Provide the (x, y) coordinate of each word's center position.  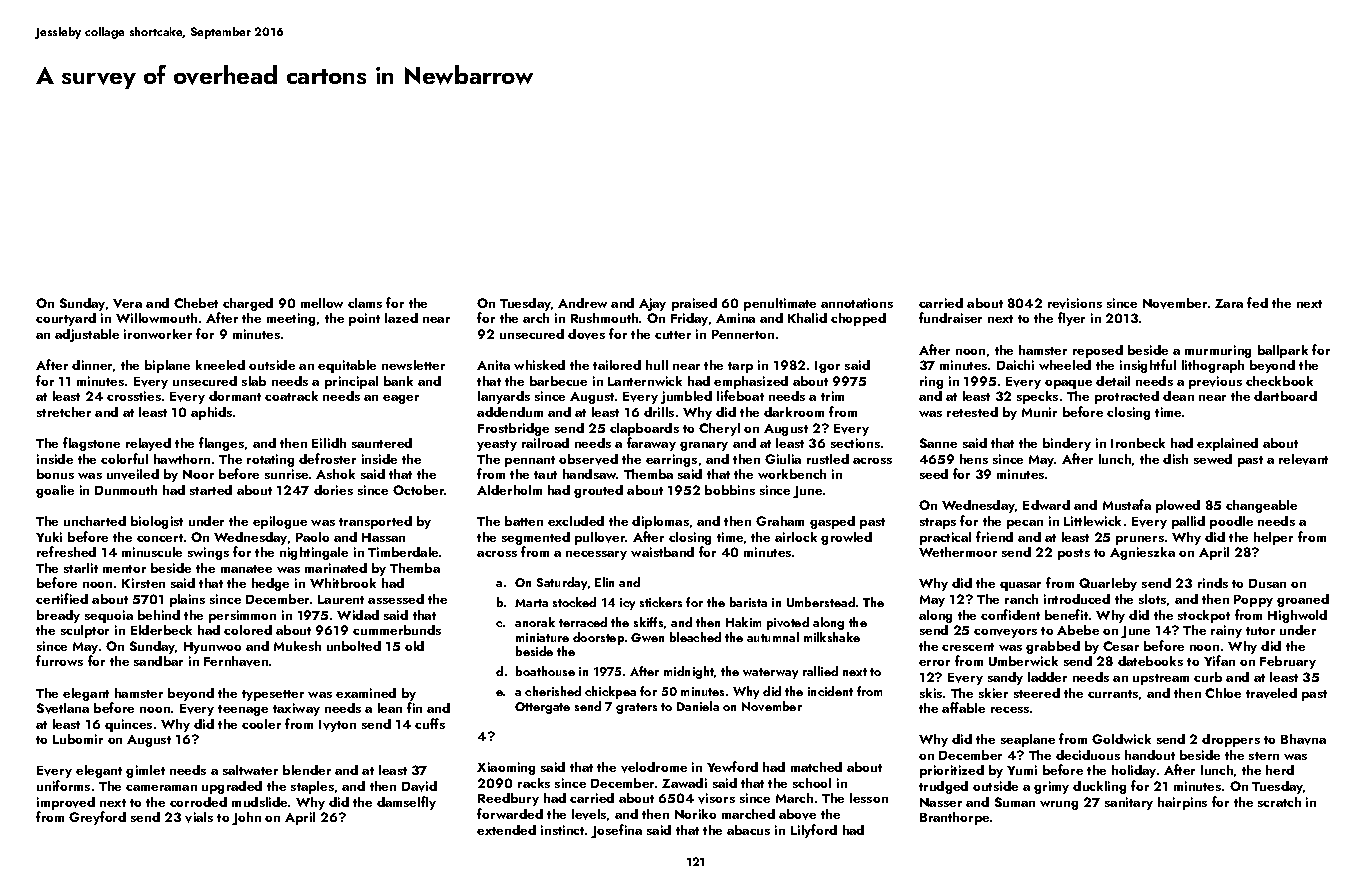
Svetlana (63, 708)
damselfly (406, 803)
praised (694, 304)
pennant (530, 461)
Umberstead (821, 602)
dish (1175, 459)
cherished (553, 691)
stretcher (64, 412)
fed (1257, 302)
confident (1010, 614)
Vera (127, 303)
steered (1037, 693)
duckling (1099, 787)
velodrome (654, 767)
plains (187, 600)
